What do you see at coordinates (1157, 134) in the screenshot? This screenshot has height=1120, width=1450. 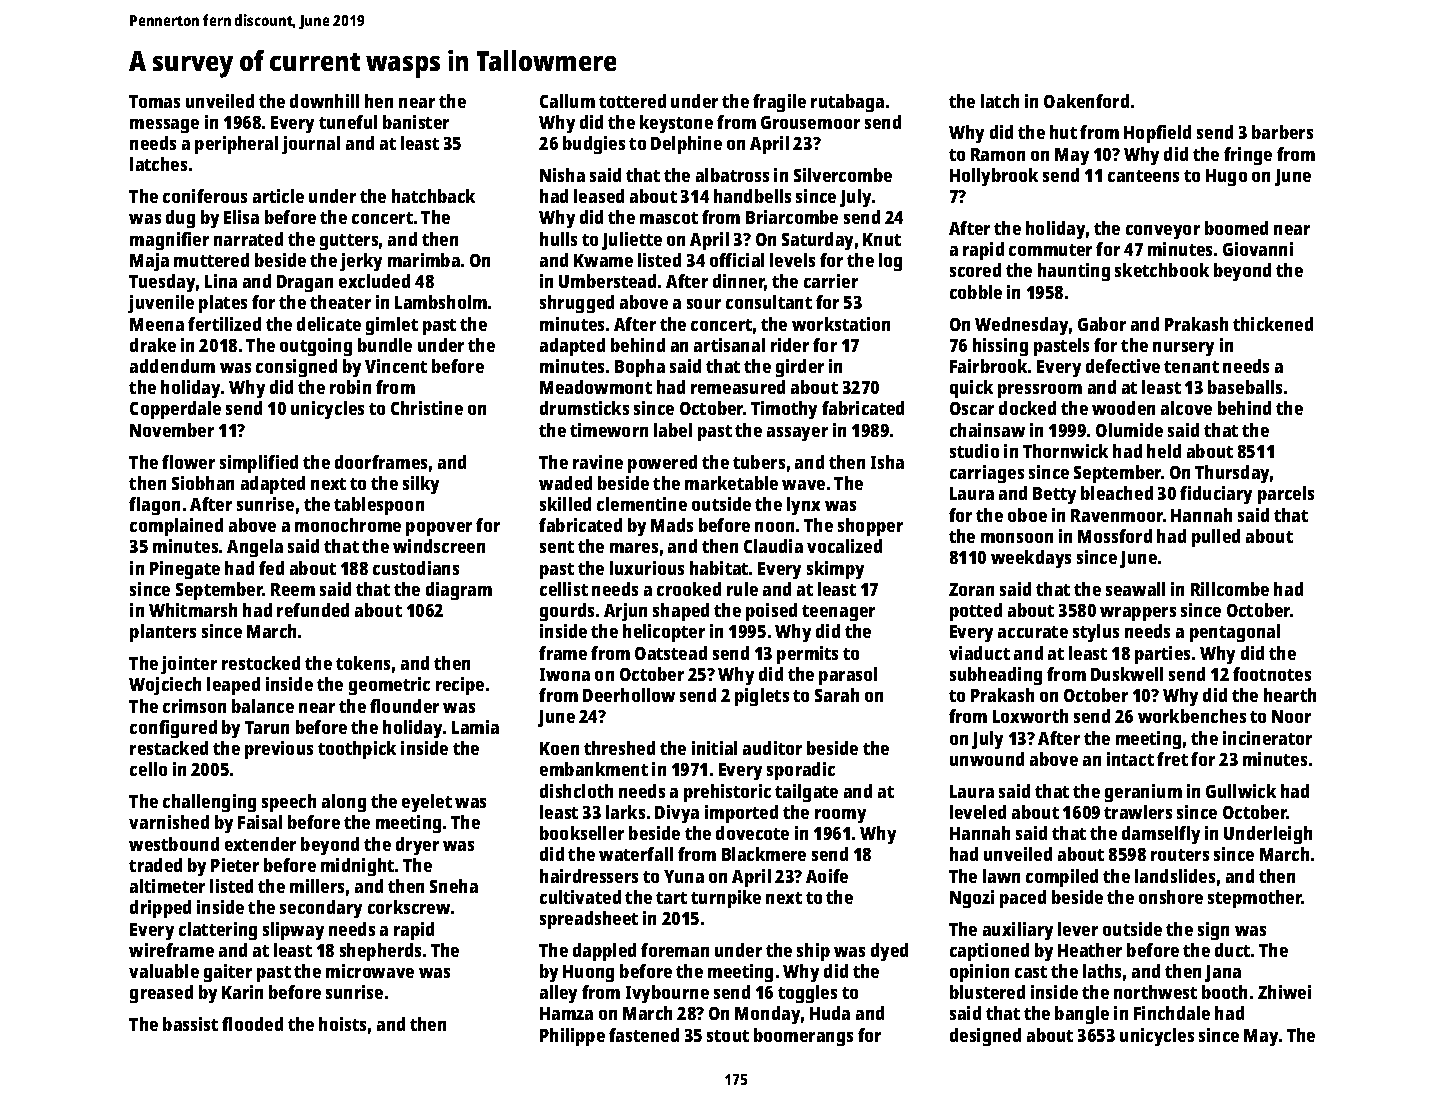 I see `Hopfield` at bounding box center [1157, 134].
